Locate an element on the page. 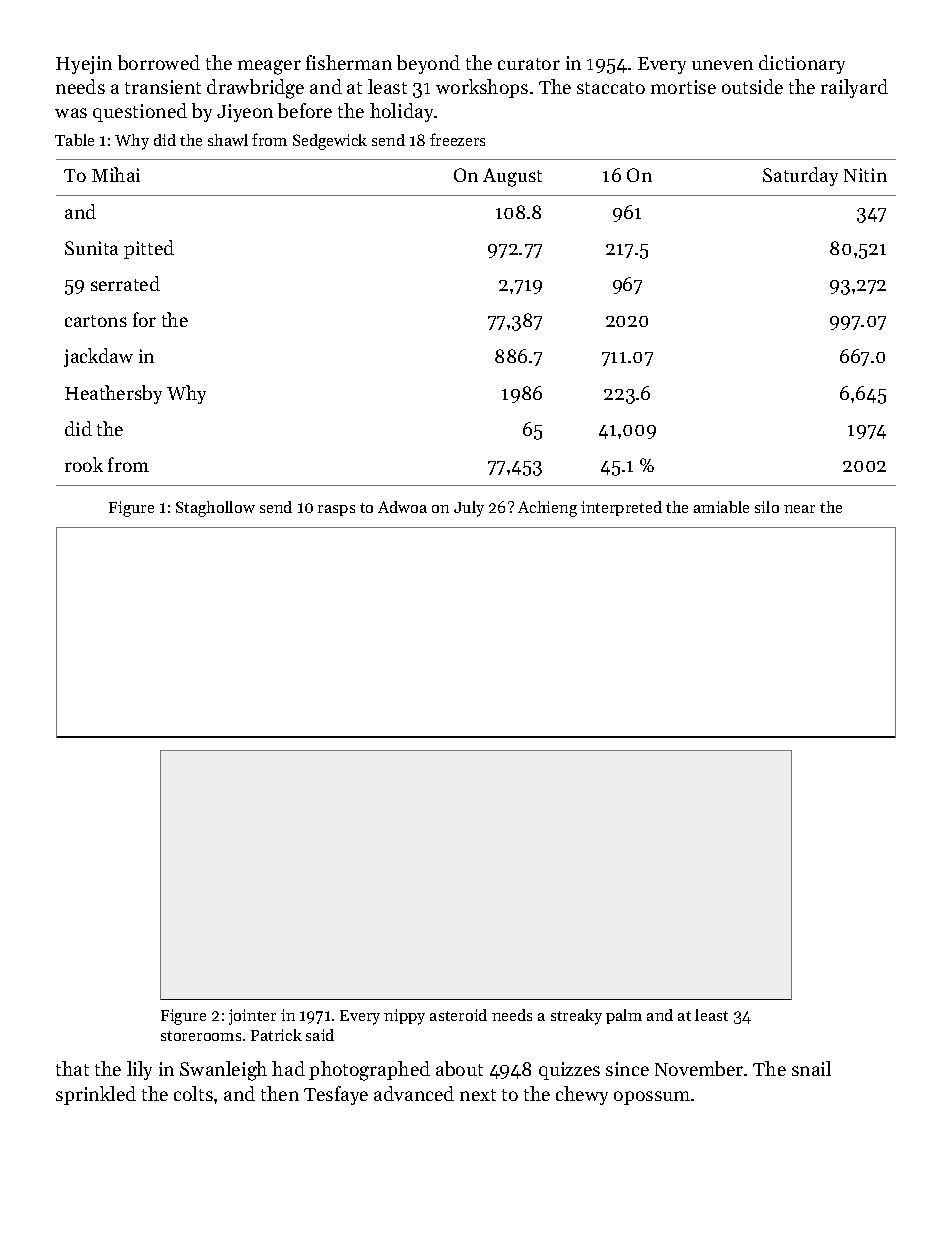 The width and height of the document is (952, 1233). near is located at coordinates (799, 509).
